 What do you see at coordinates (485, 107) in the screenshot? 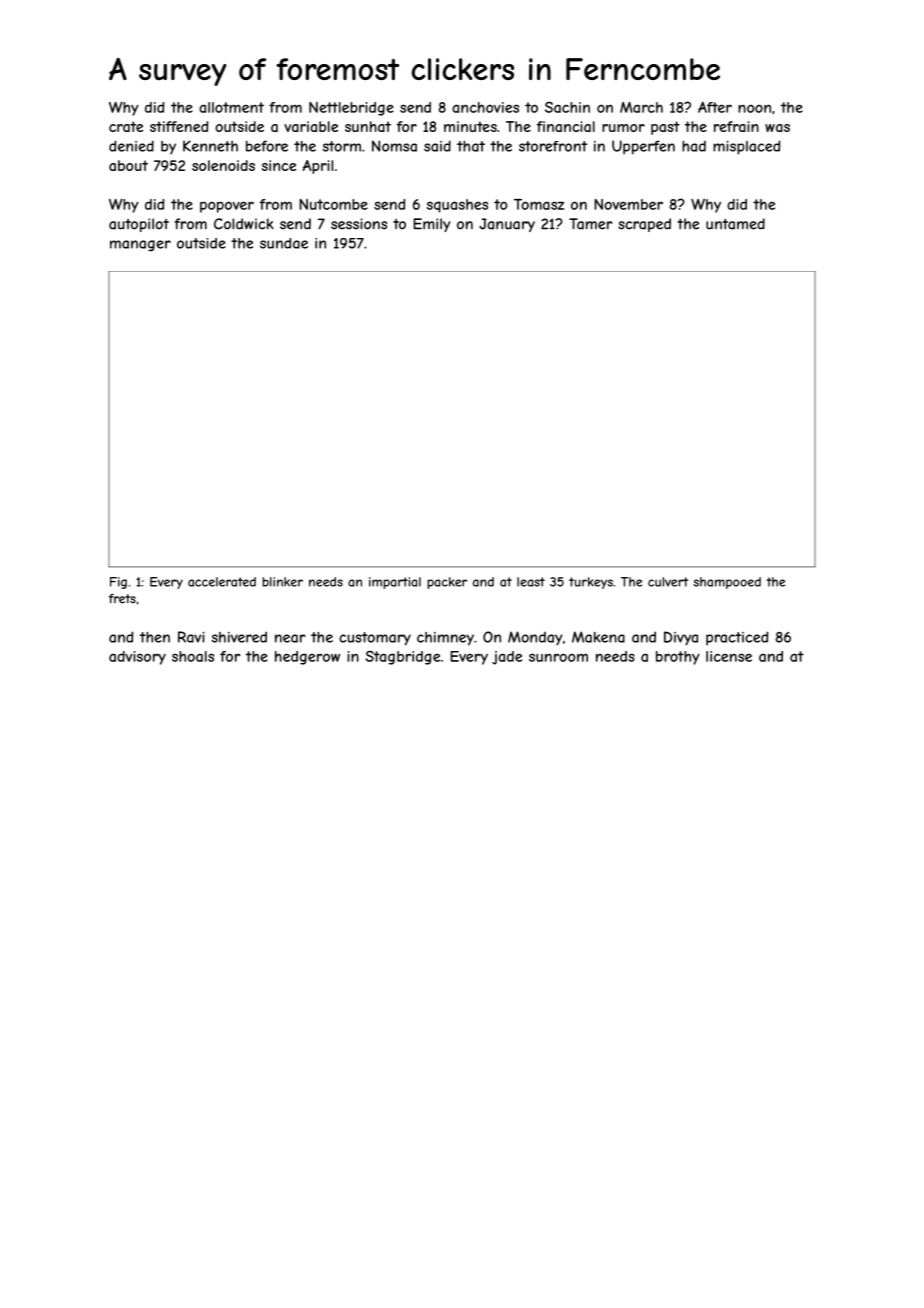
I see `anchovies` at bounding box center [485, 107].
